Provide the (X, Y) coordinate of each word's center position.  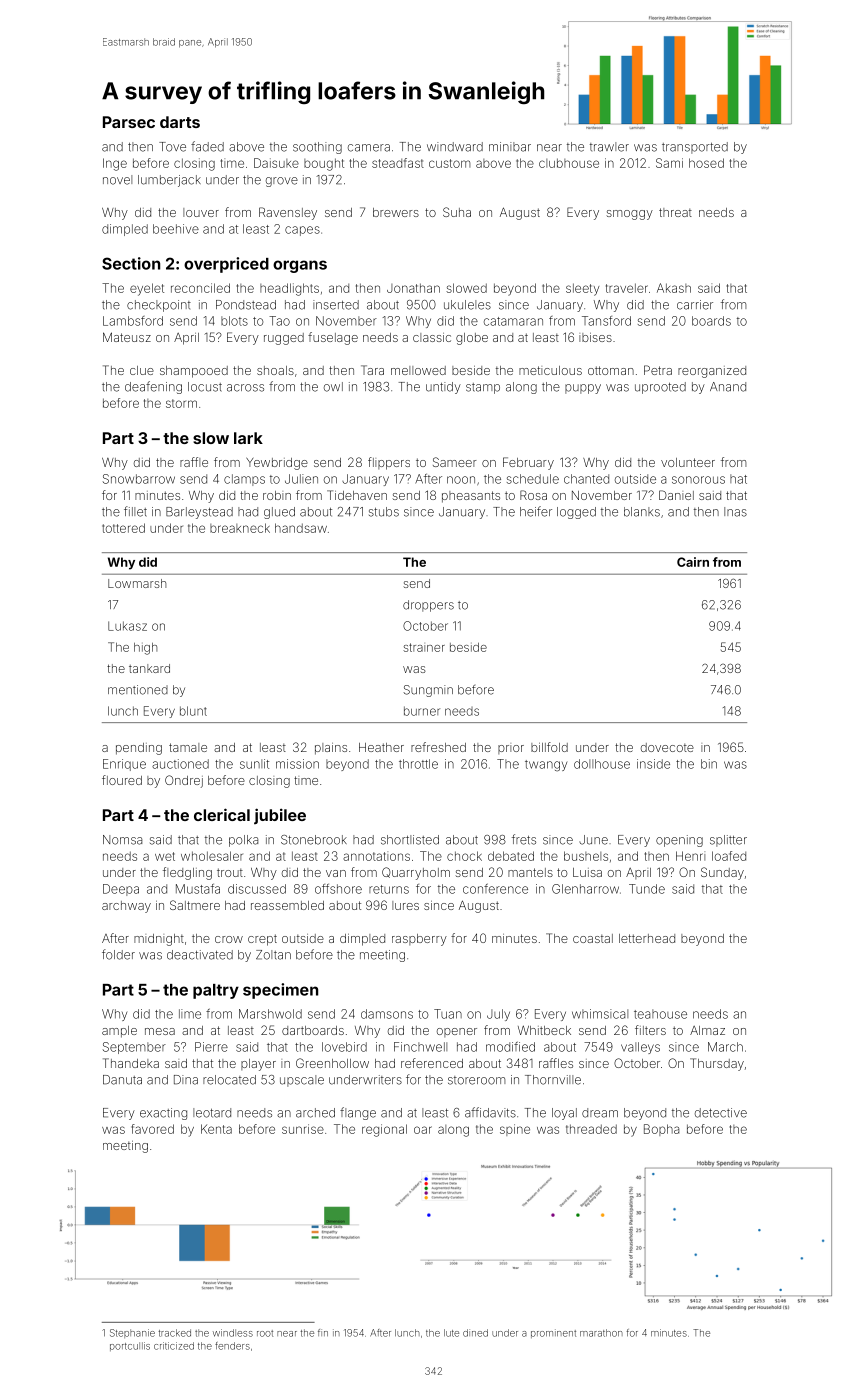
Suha (457, 212)
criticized (174, 1346)
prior (511, 749)
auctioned (180, 764)
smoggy (629, 215)
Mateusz (127, 337)
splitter (728, 841)
